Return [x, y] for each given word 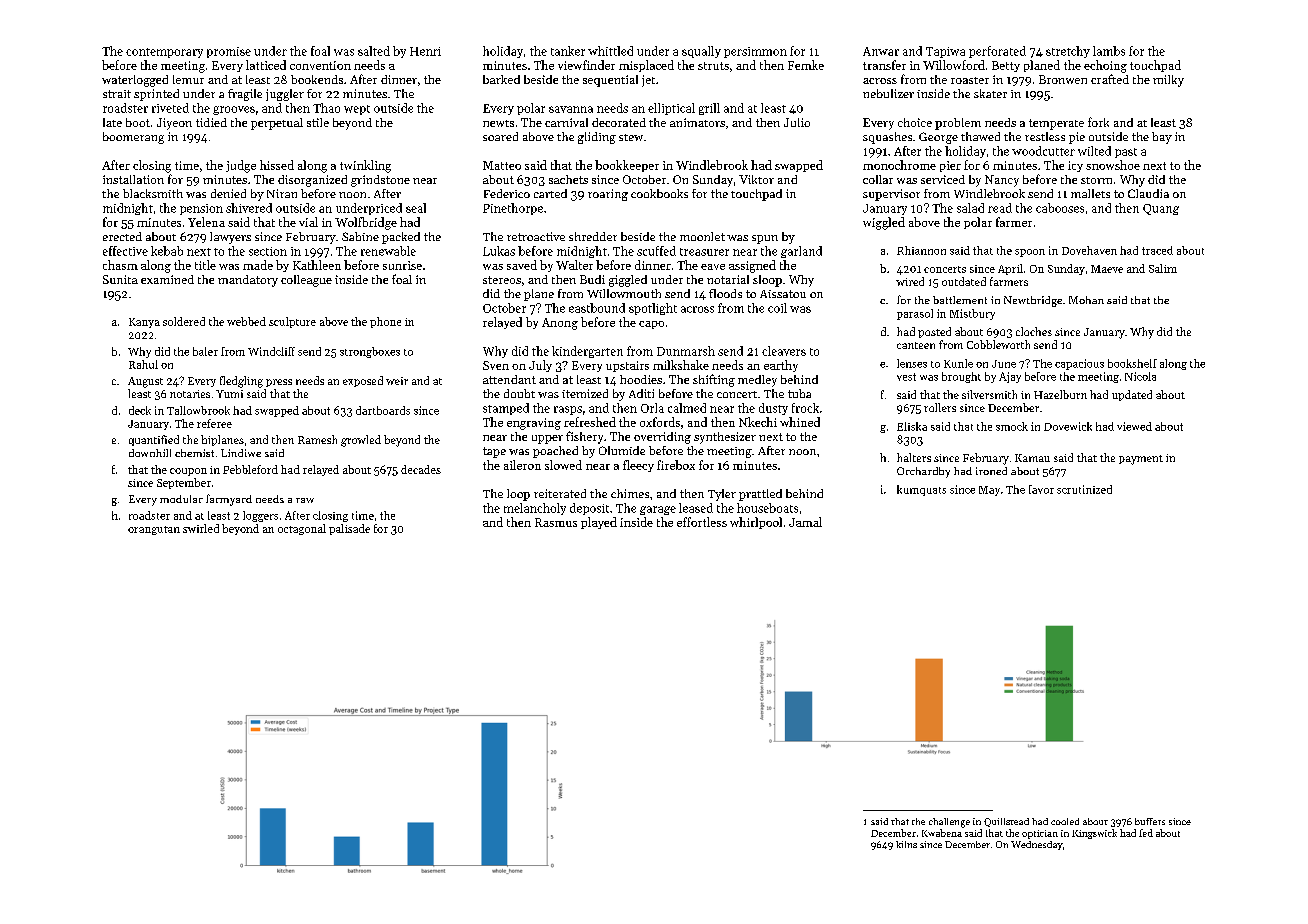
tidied [211, 122]
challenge [949, 823]
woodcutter [1043, 151]
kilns [906, 844]
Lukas [499, 251]
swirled [201, 528]
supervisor [891, 195]
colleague [306, 281]
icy [1075, 166]
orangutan [154, 530]
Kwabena [942, 833]
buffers [1150, 821]
